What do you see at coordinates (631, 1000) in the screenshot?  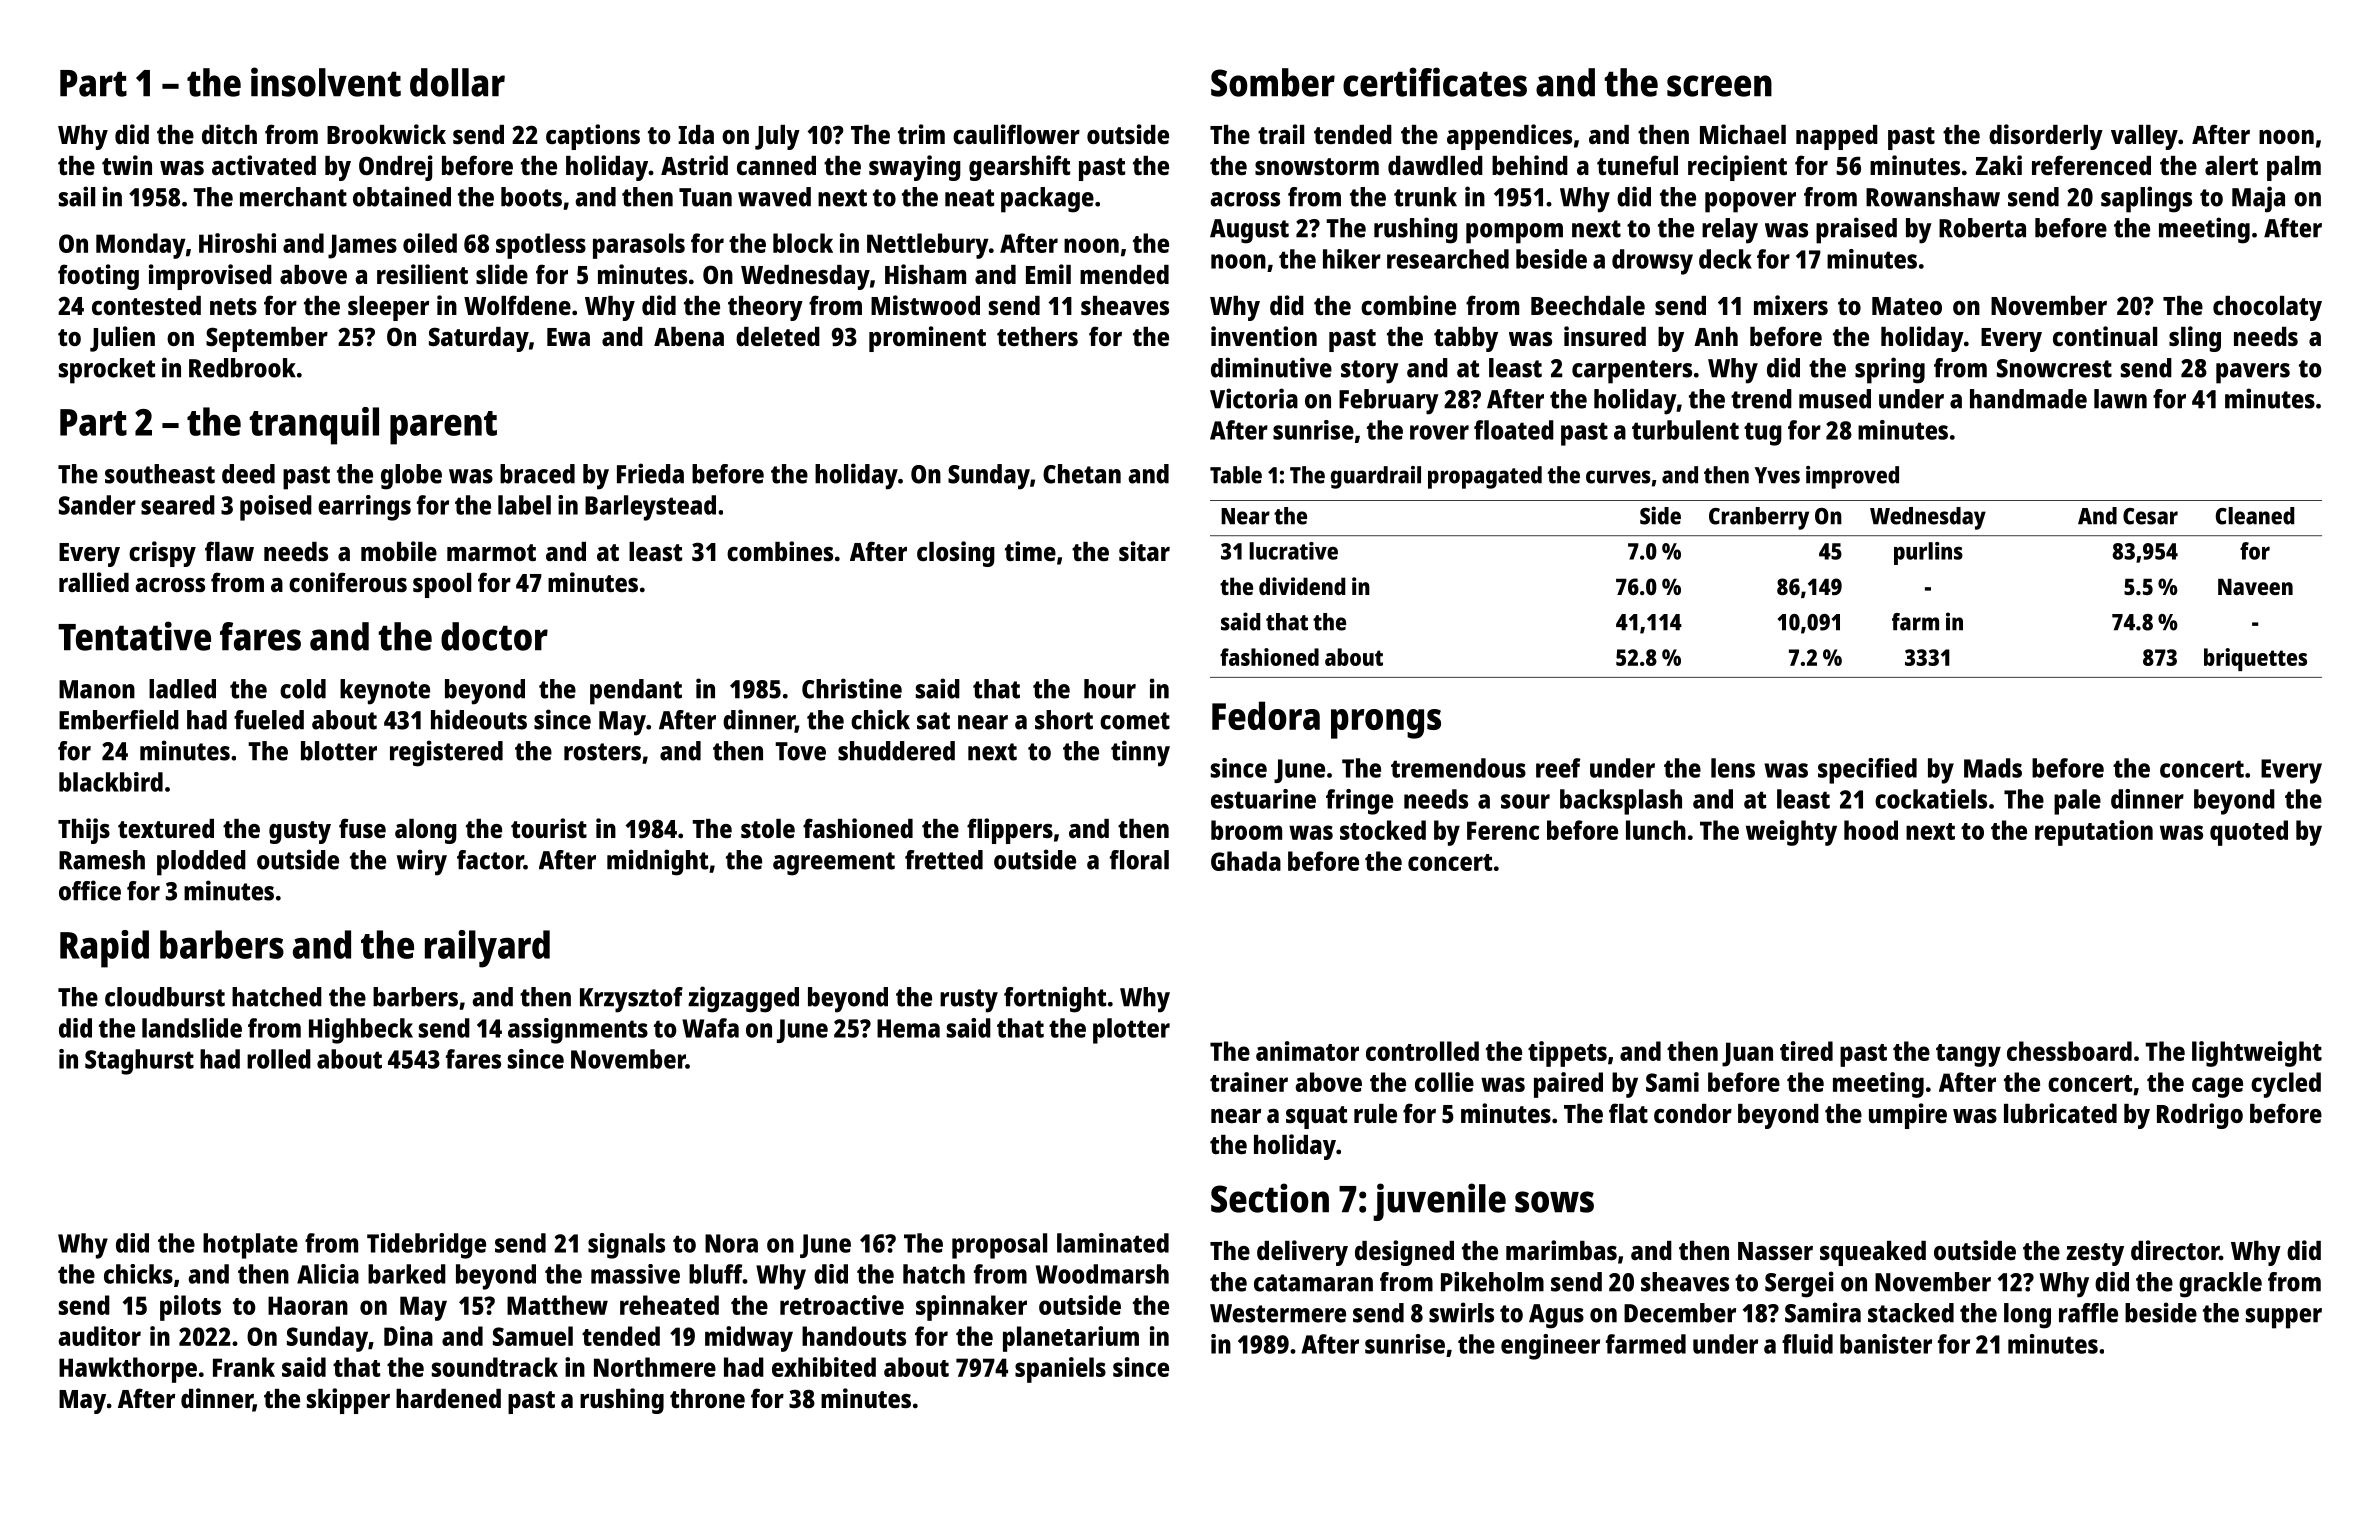 I see `Krzysztof` at bounding box center [631, 1000].
